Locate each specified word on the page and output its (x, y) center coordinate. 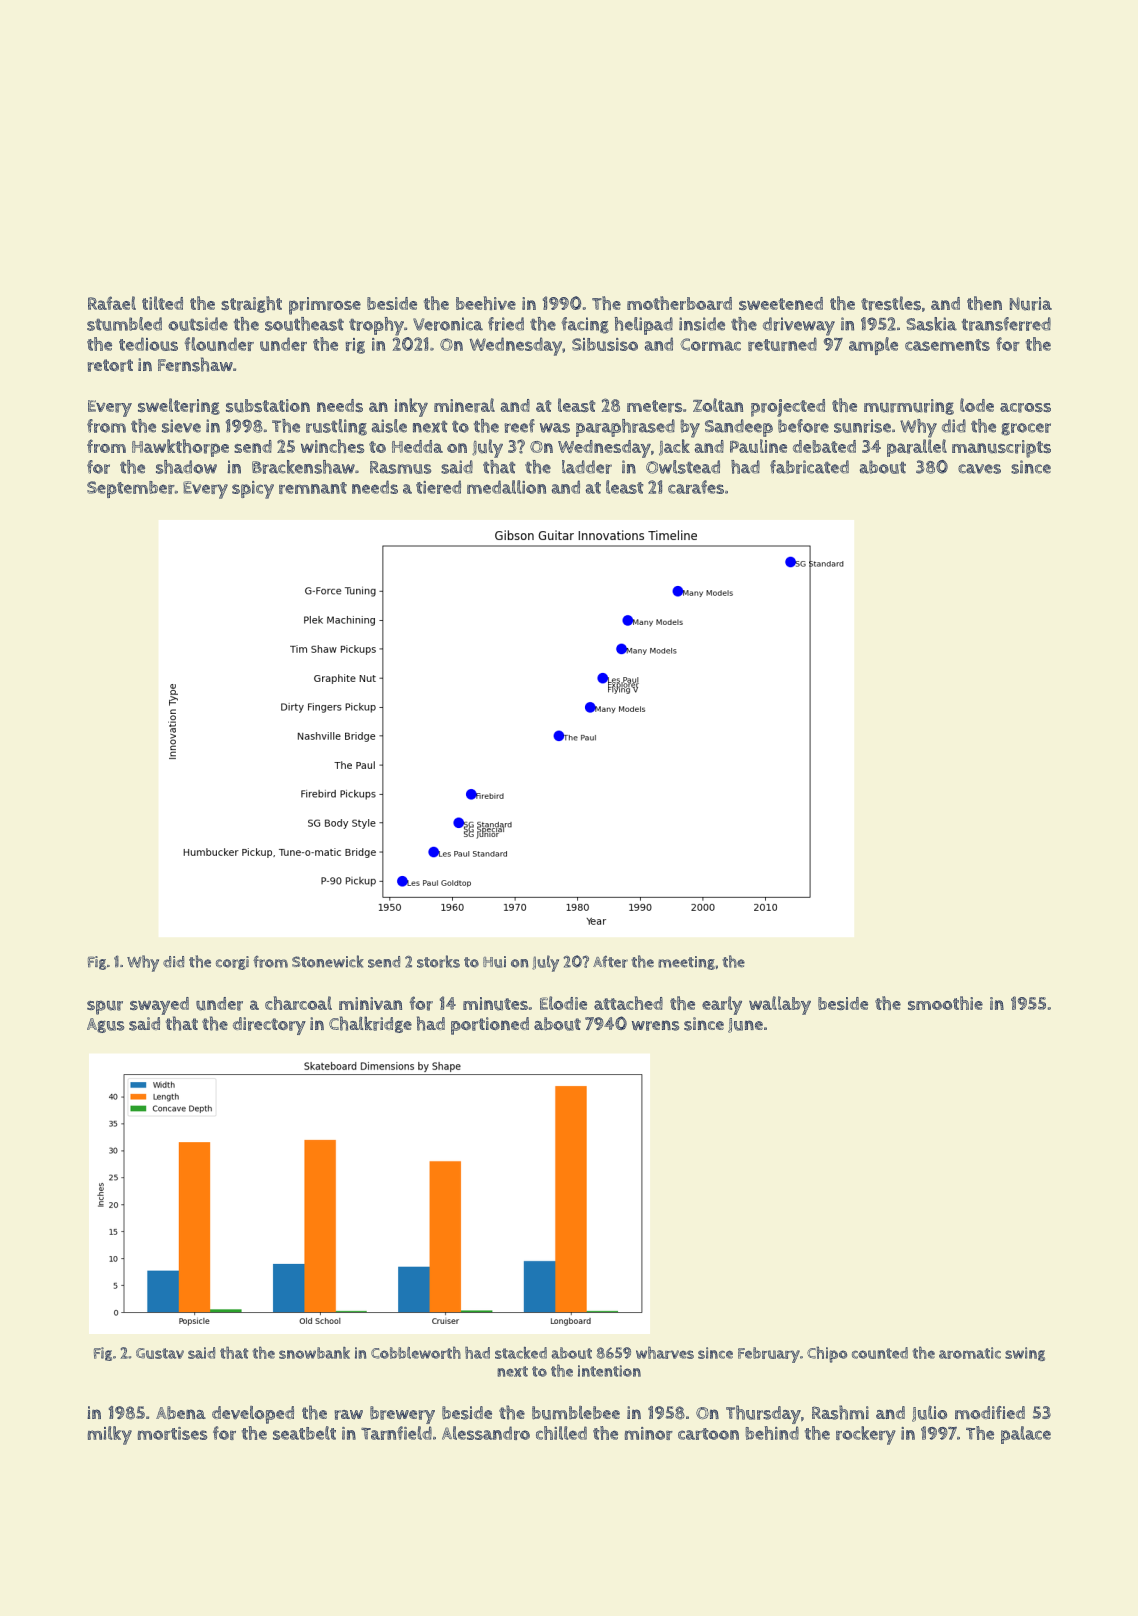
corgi (232, 963)
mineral (464, 405)
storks (438, 961)
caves (979, 469)
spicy (253, 490)
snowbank (314, 1353)
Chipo (827, 1354)
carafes (696, 487)
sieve (181, 426)
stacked (521, 1353)
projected (788, 408)
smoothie (945, 1003)
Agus (106, 1025)
